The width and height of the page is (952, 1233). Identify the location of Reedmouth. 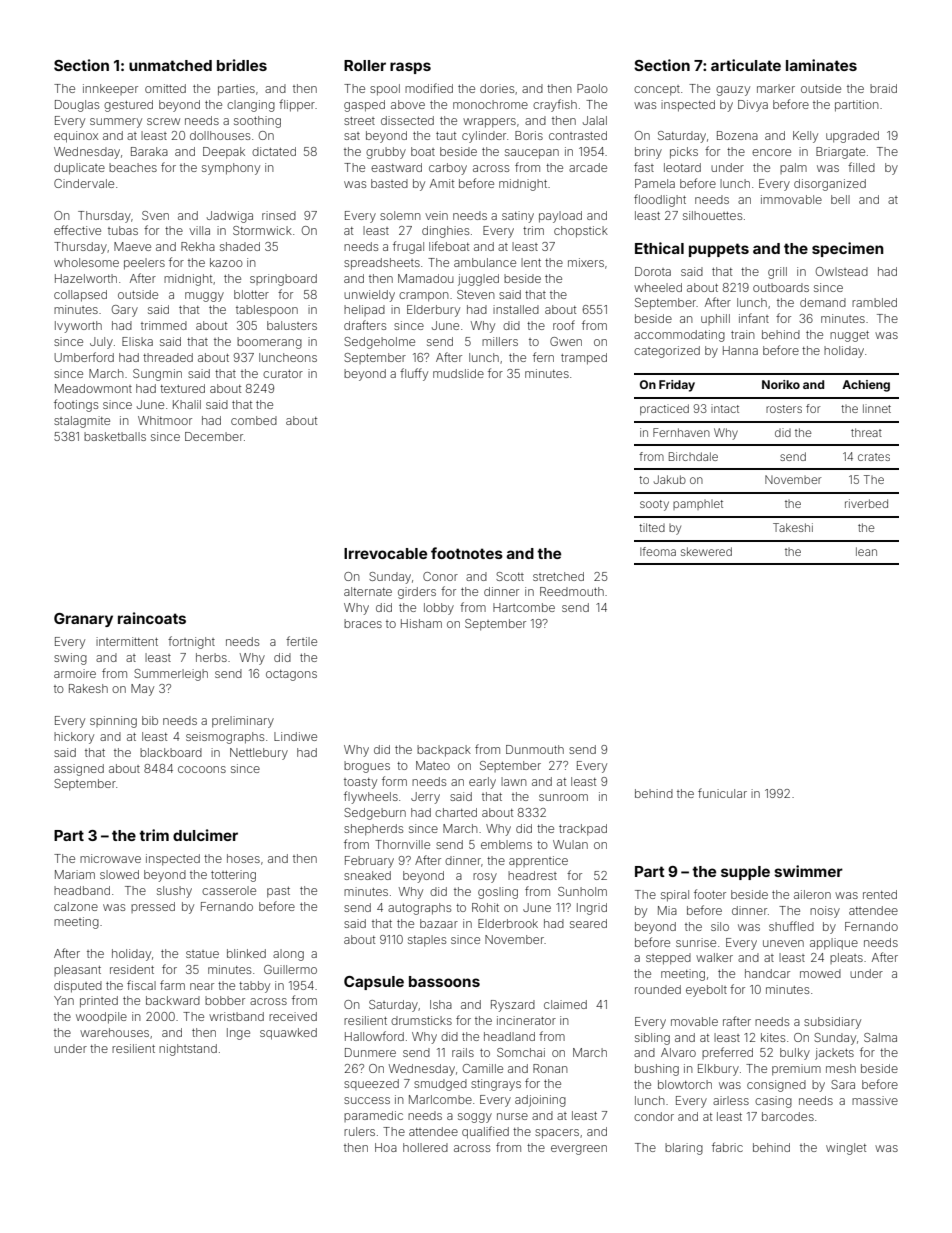
(572, 591).
